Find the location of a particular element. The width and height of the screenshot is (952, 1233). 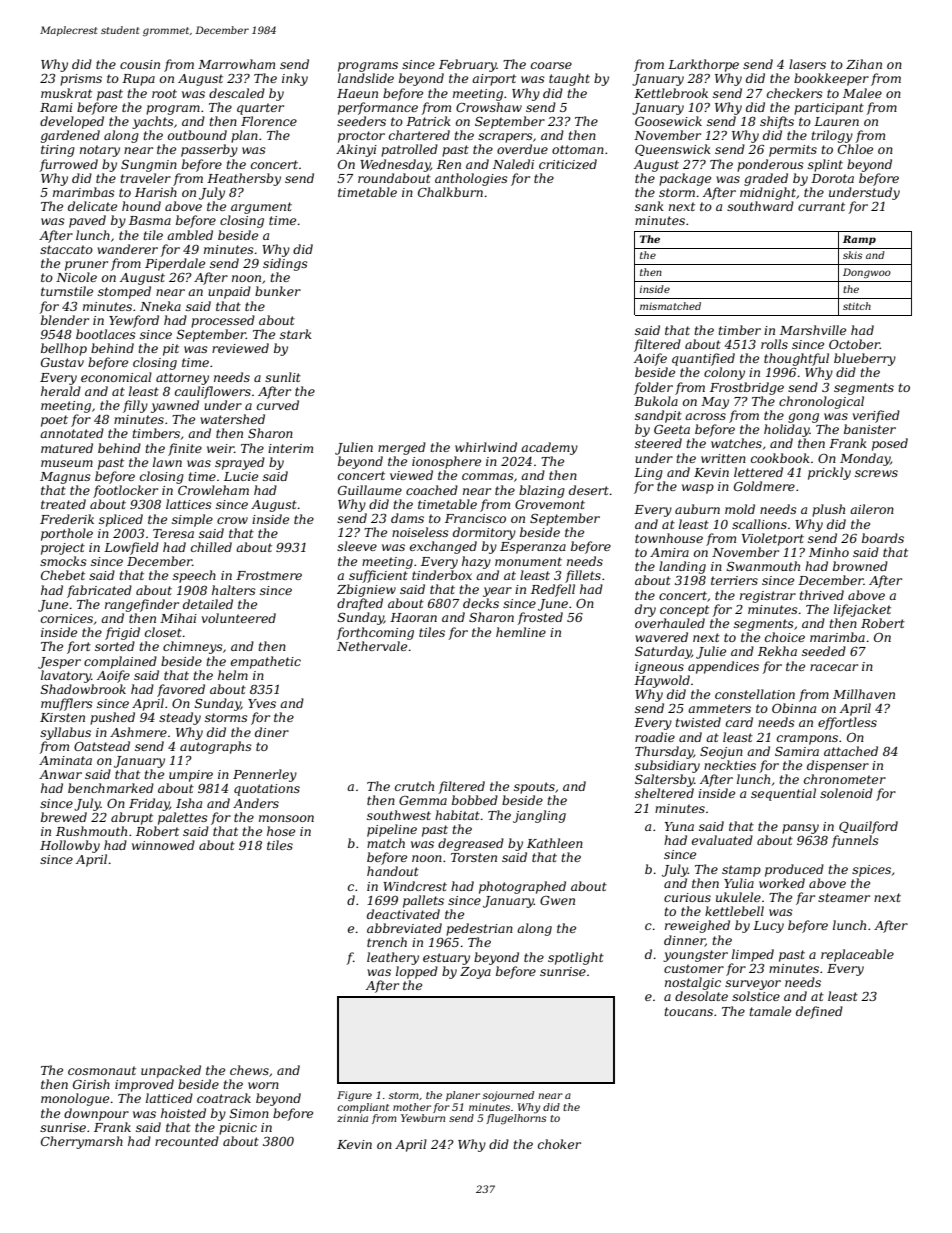

Yves is located at coordinates (262, 703).
